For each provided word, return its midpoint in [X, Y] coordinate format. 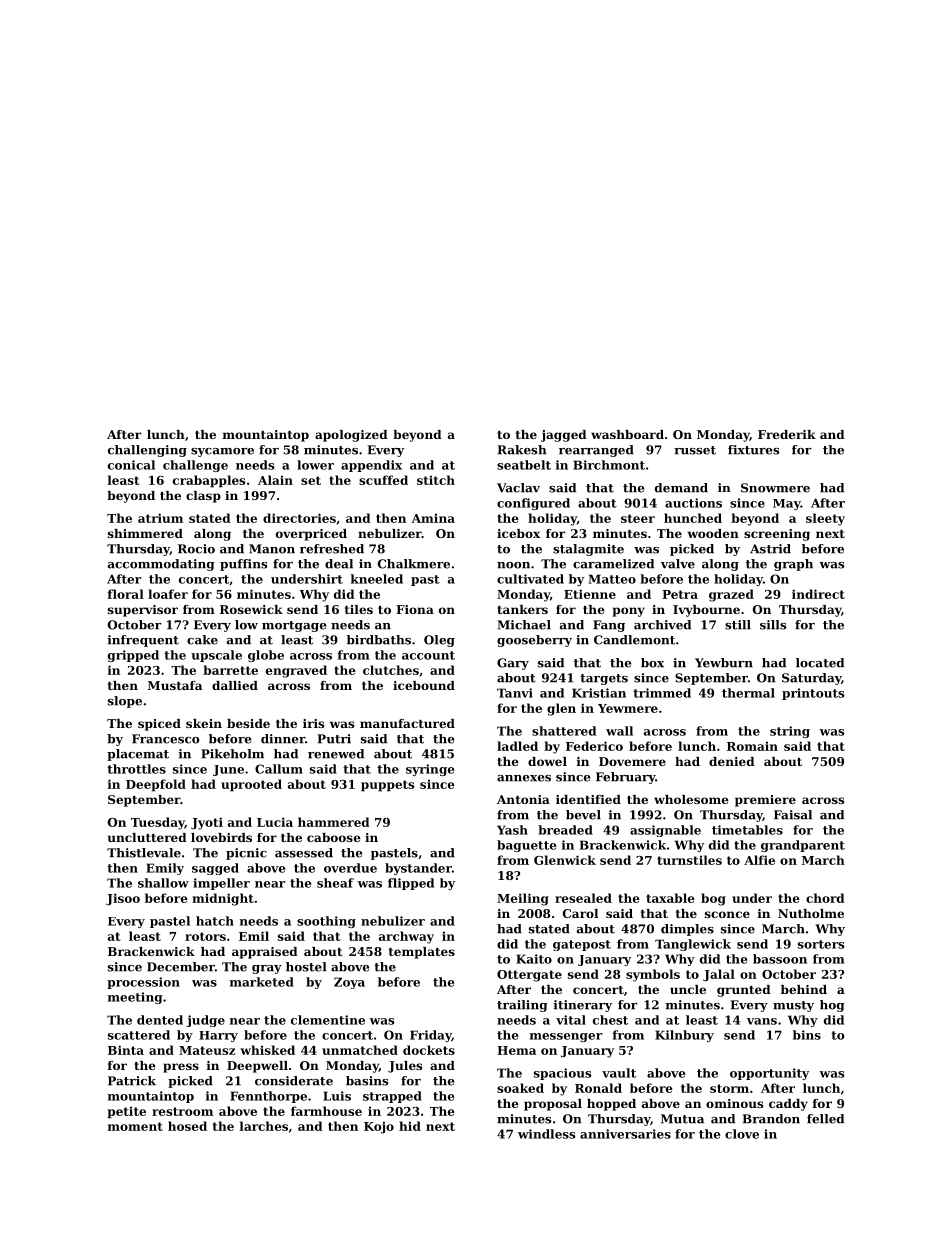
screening [777, 535]
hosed [187, 1126]
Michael [524, 625]
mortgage [294, 626]
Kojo [379, 1127]
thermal [748, 693]
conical [131, 465]
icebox [518, 533]
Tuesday [158, 823]
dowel [547, 761]
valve [678, 564]
